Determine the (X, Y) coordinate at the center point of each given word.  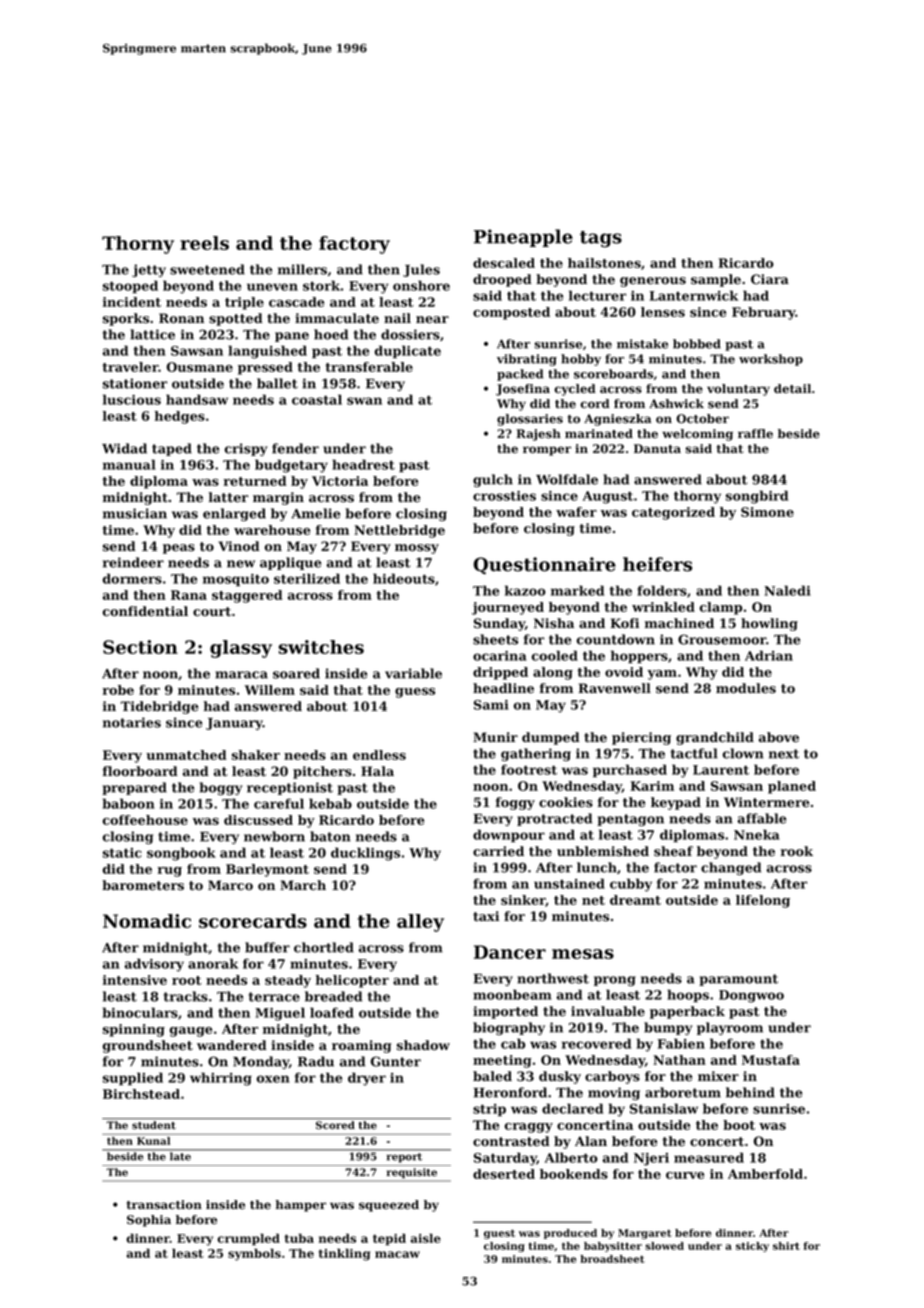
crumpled (248, 1239)
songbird (757, 497)
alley (420, 923)
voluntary (738, 390)
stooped (130, 286)
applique (291, 563)
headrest (363, 464)
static (122, 853)
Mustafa (771, 1060)
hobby (581, 360)
